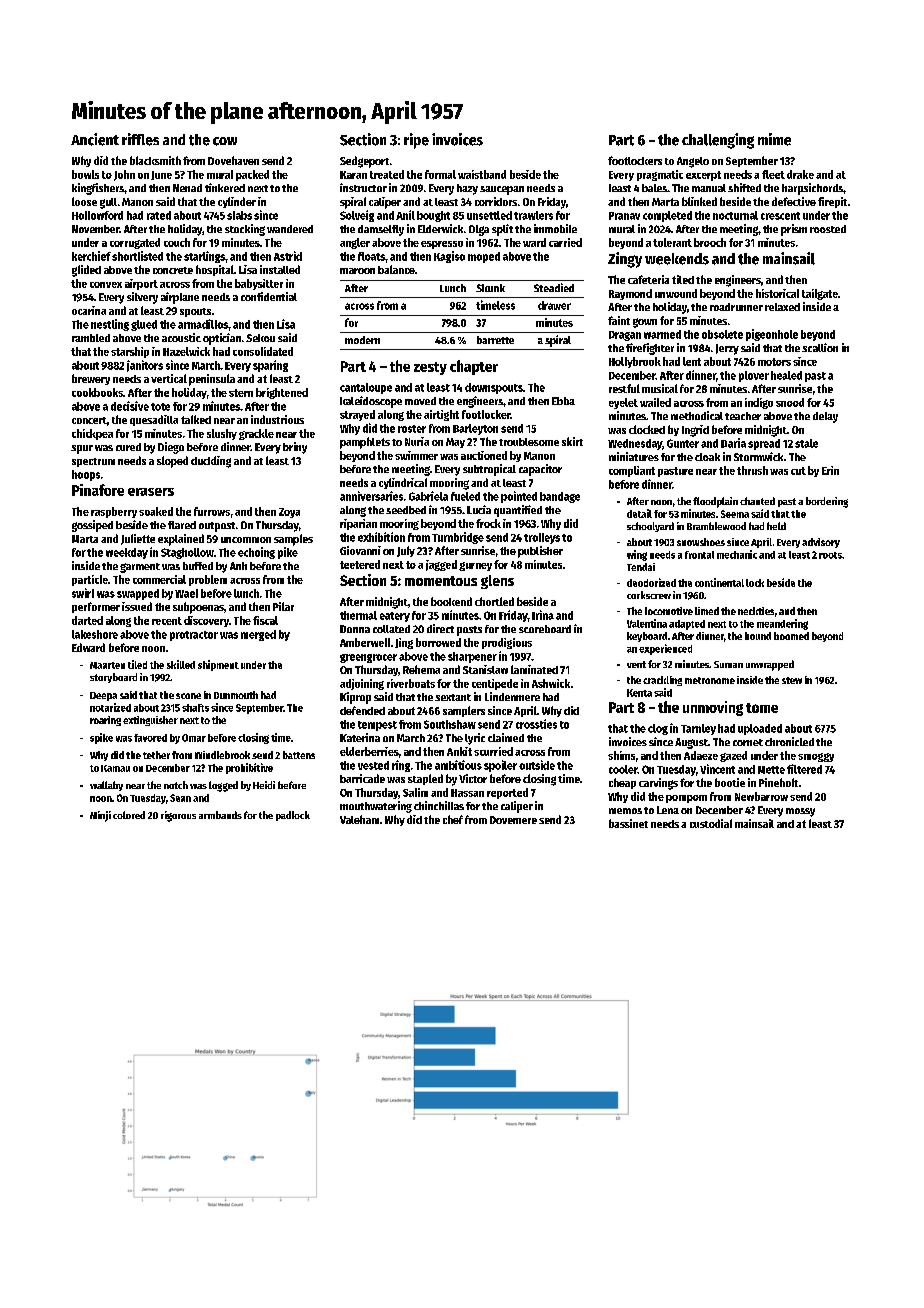 The width and height of the image is (924, 1308). What do you see at coordinates (757, 501) in the image?
I see `chanted` at bounding box center [757, 501].
